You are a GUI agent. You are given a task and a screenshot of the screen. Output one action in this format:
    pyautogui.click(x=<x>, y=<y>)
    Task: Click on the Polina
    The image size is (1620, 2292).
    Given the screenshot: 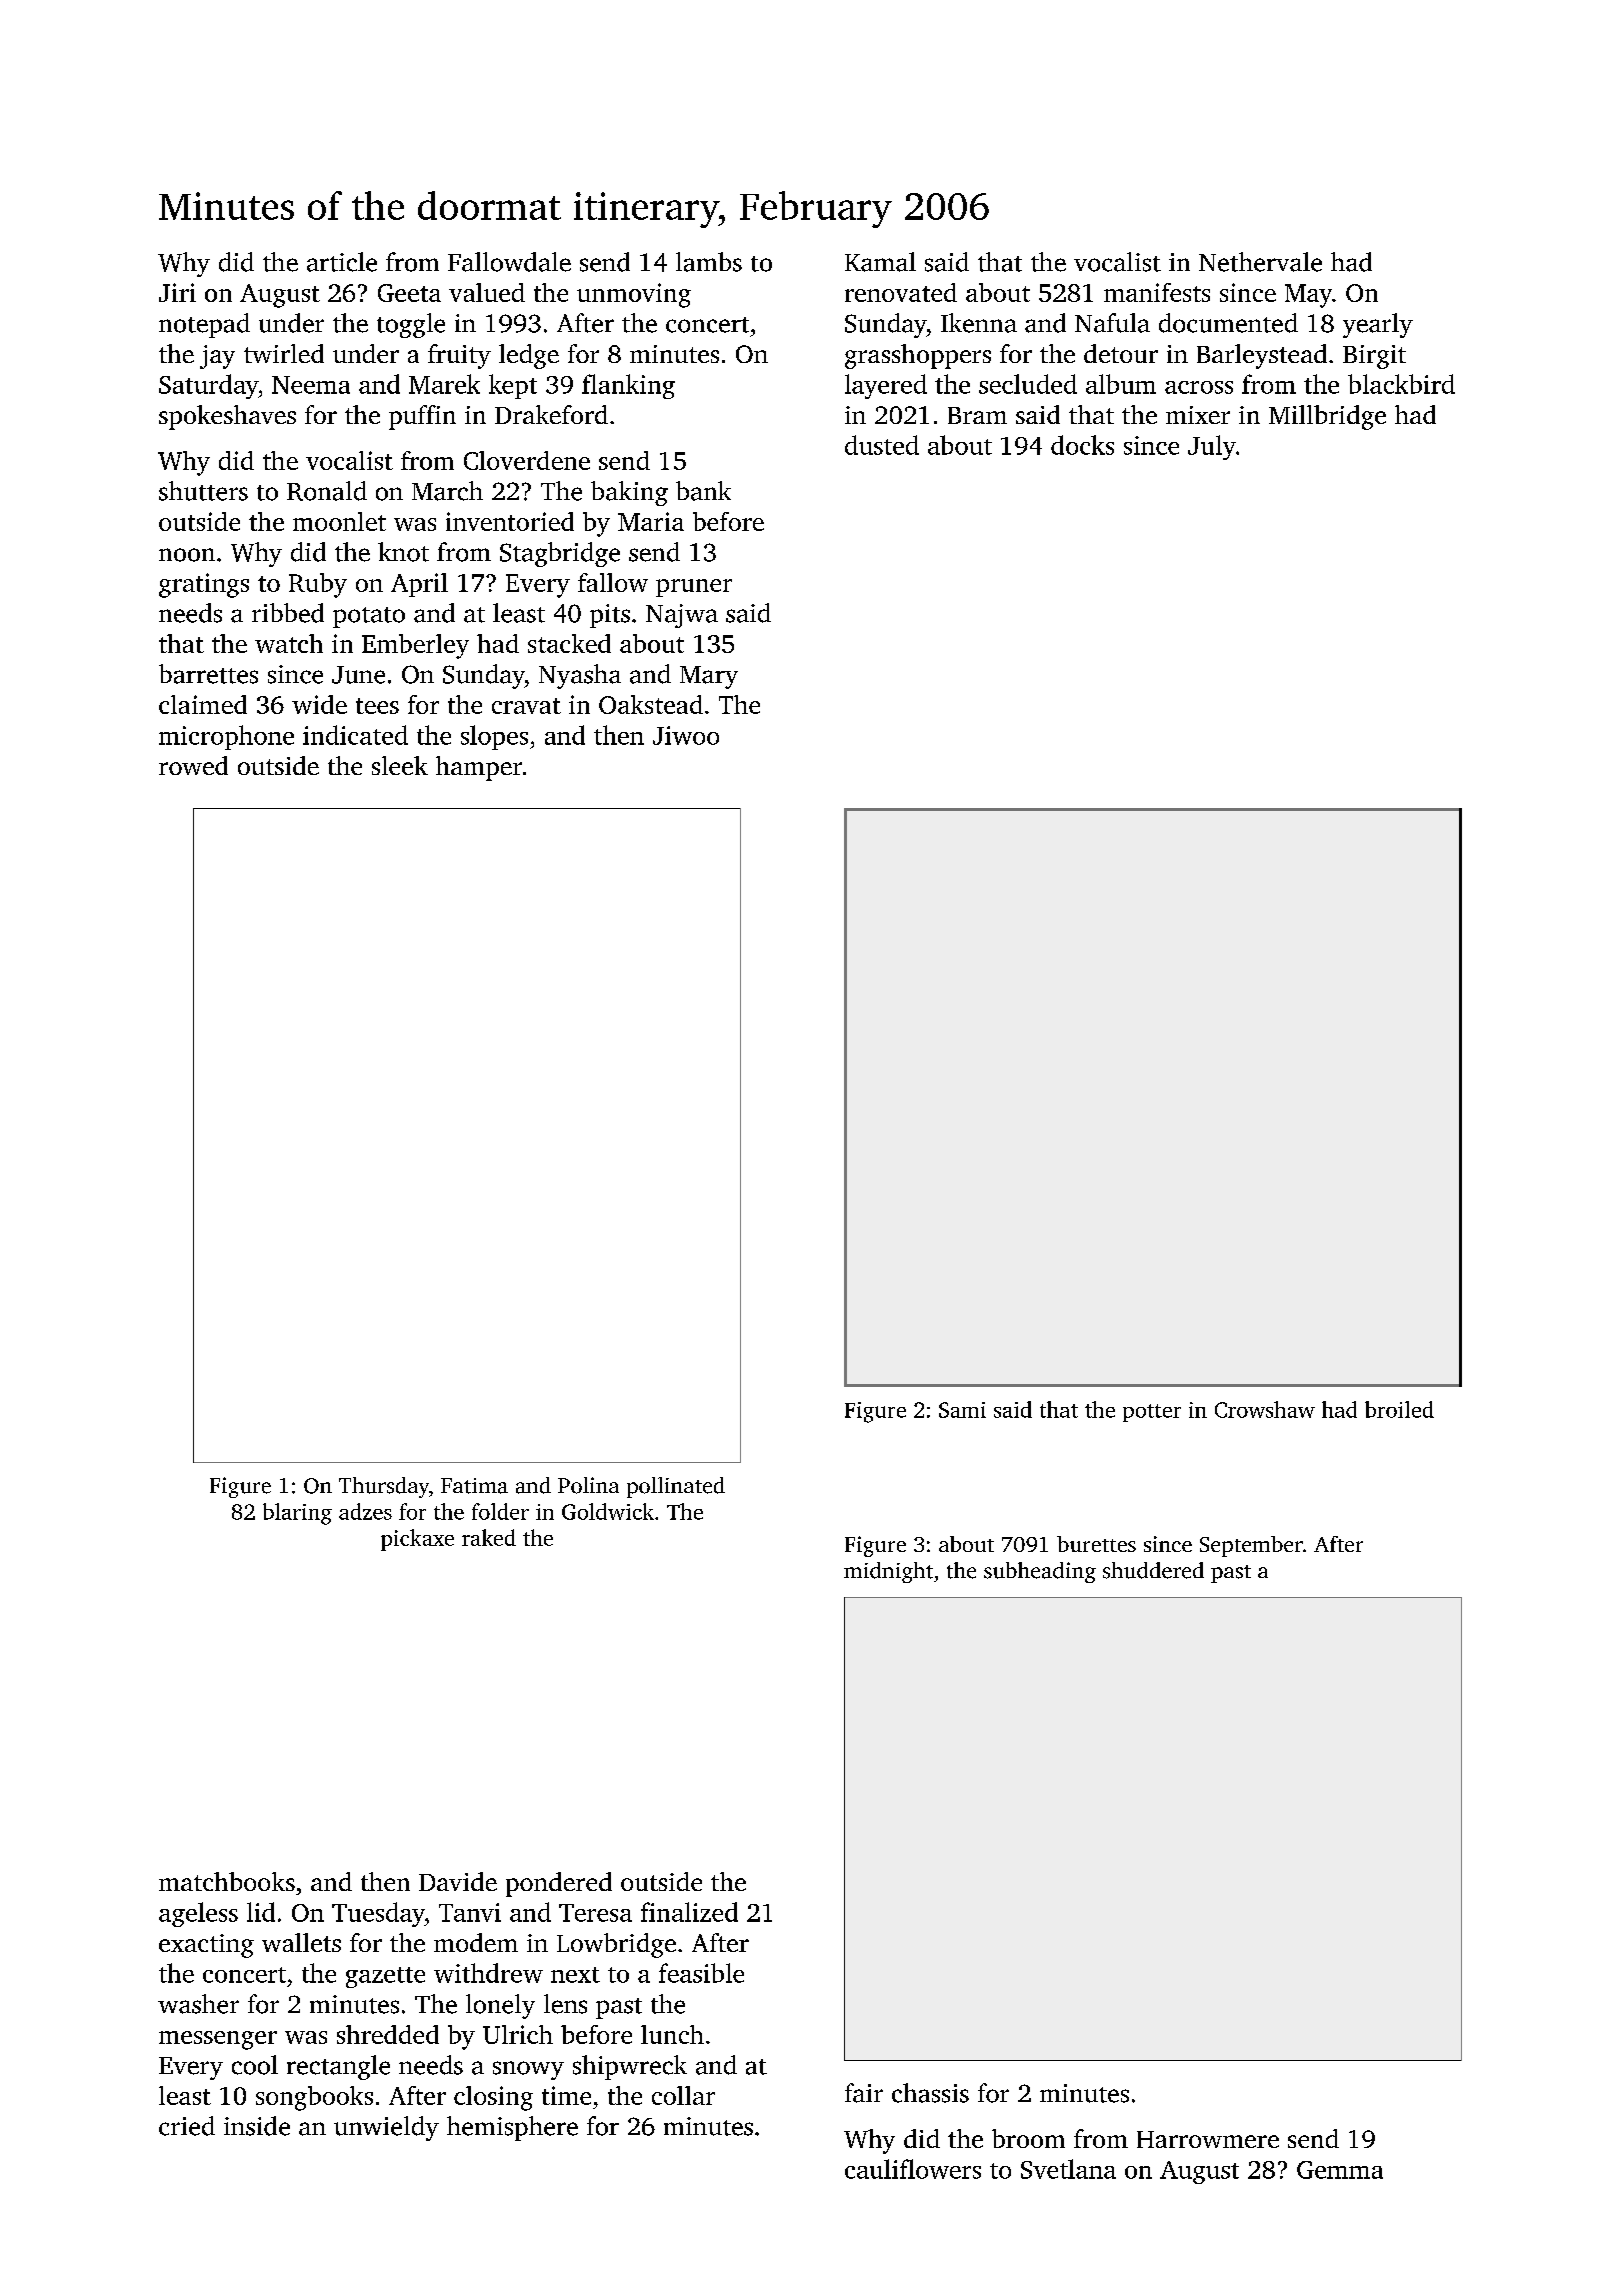 What is the action you would take?
    pyautogui.click(x=588, y=1485)
